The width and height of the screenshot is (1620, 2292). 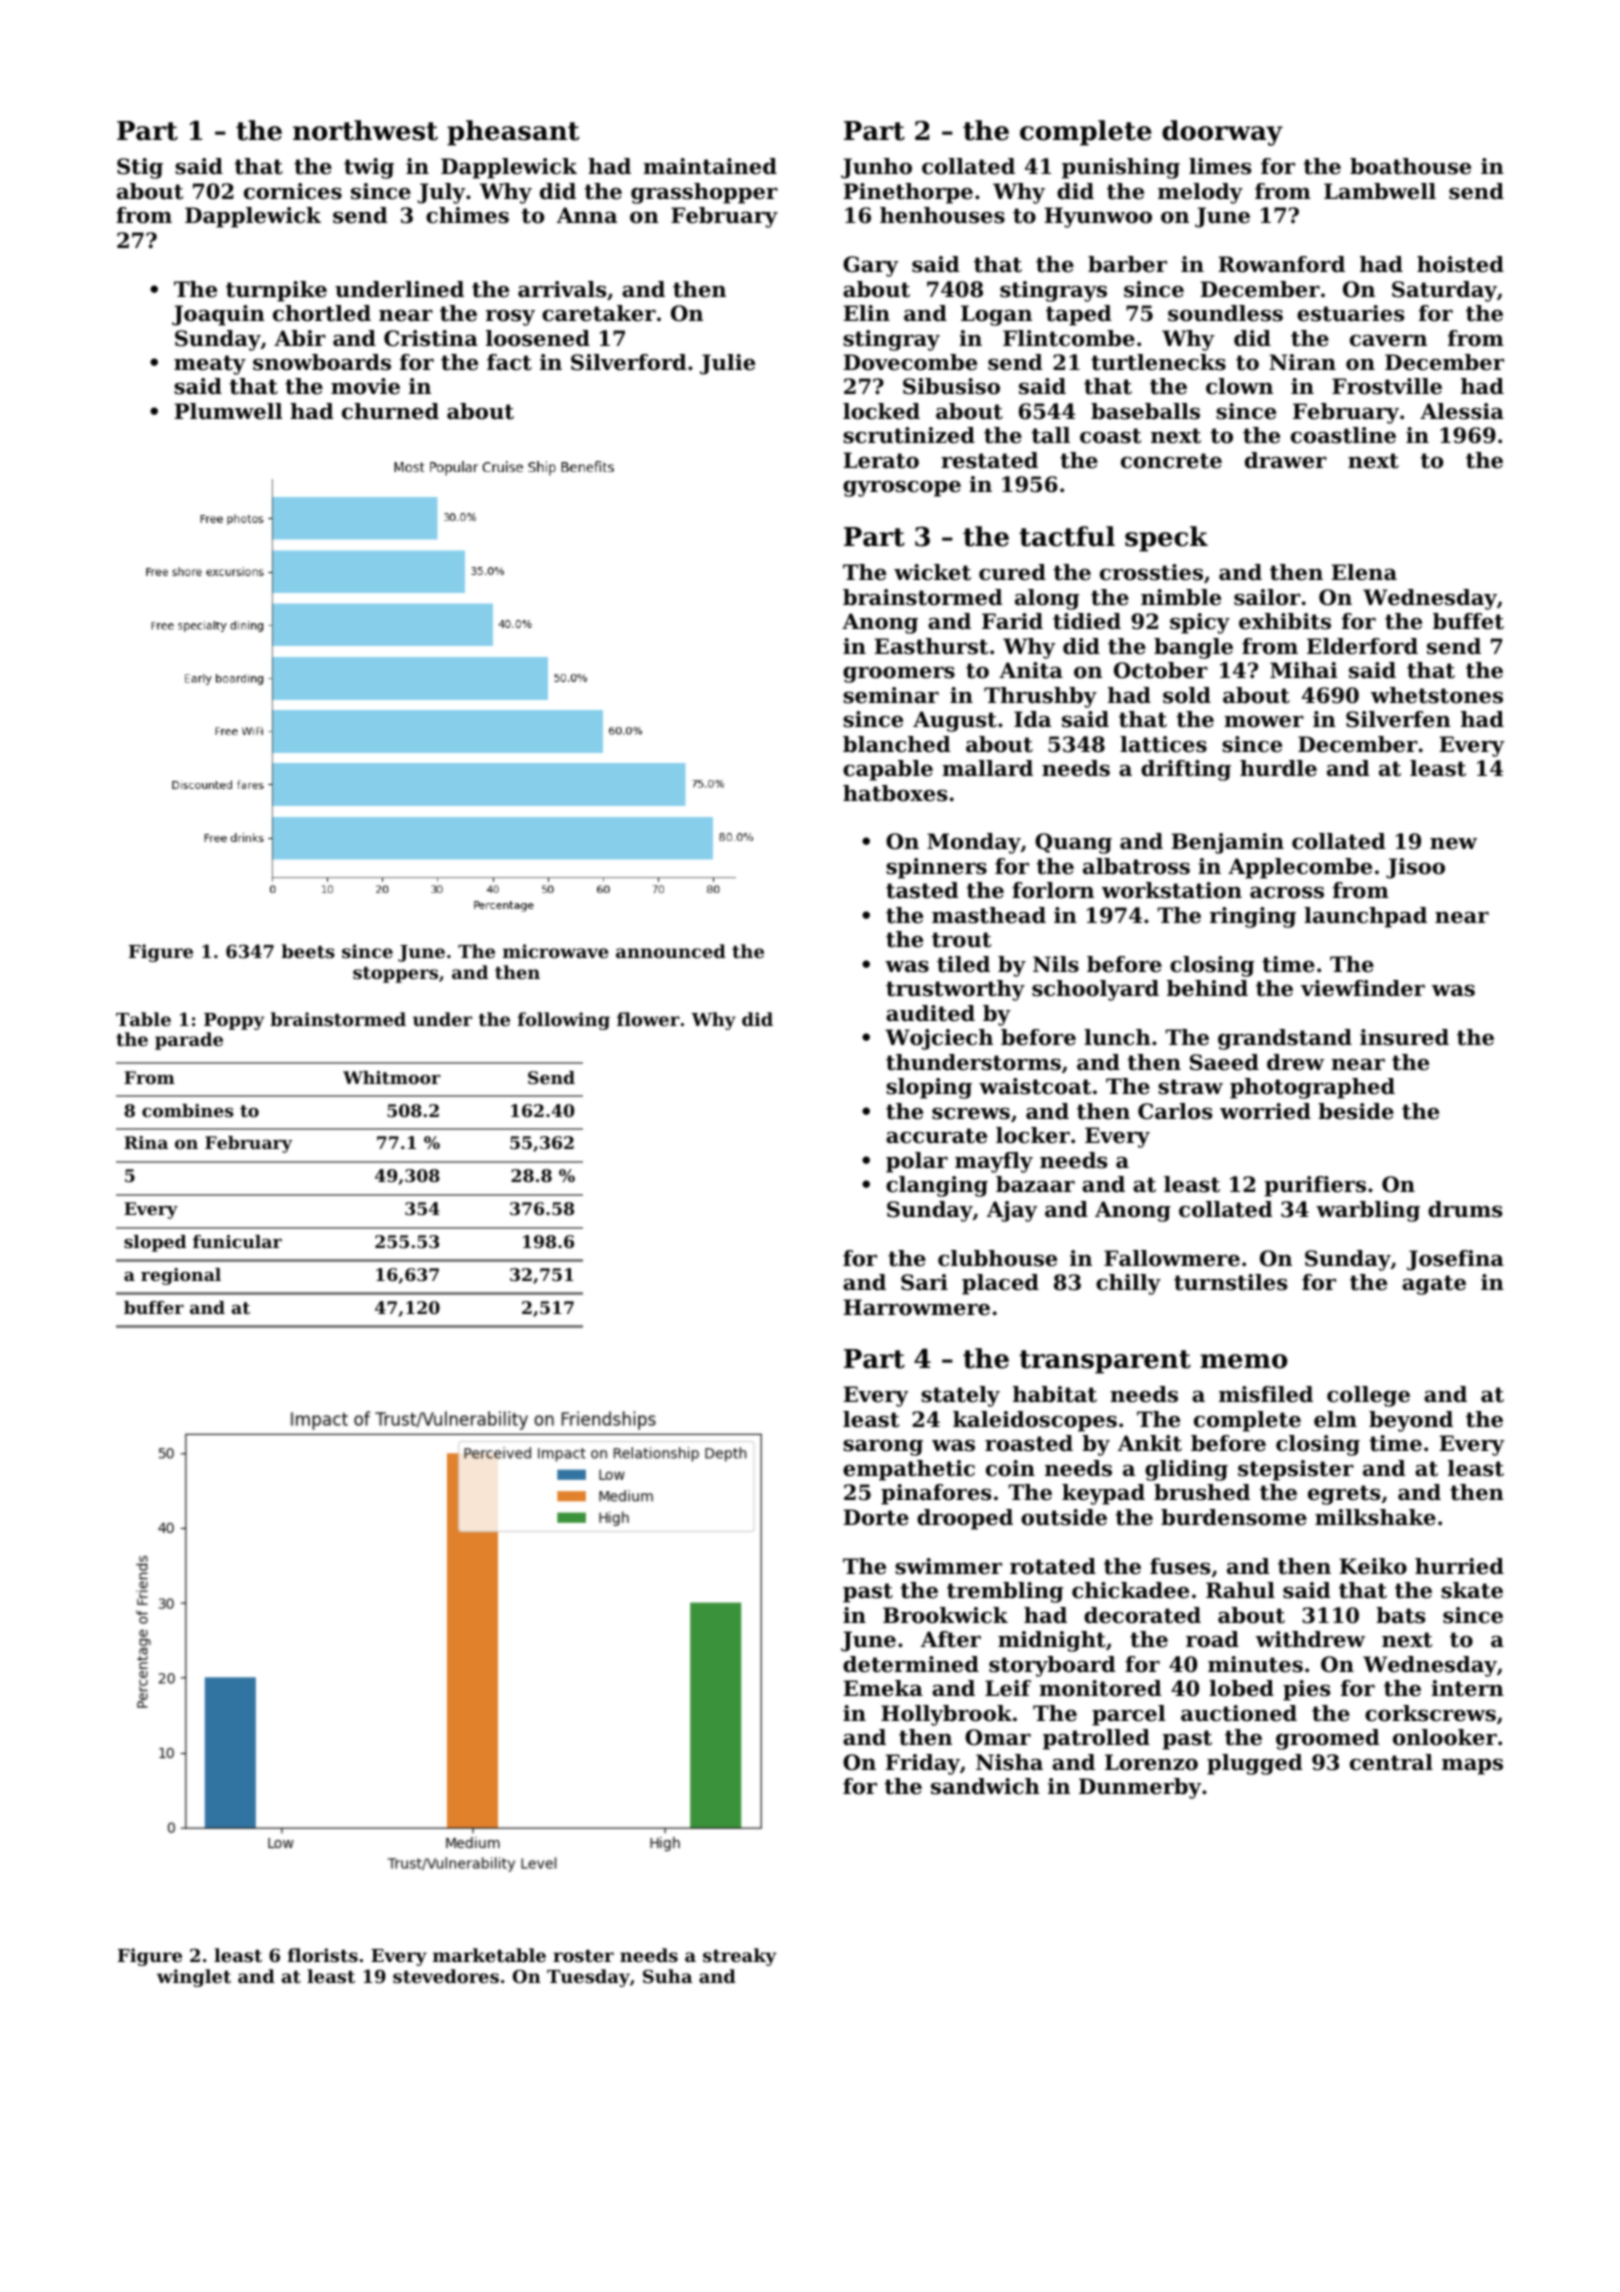 What do you see at coordinates (648, 1019) in the screenshot?
I see `flower` at bounding box center [648, 1019].
